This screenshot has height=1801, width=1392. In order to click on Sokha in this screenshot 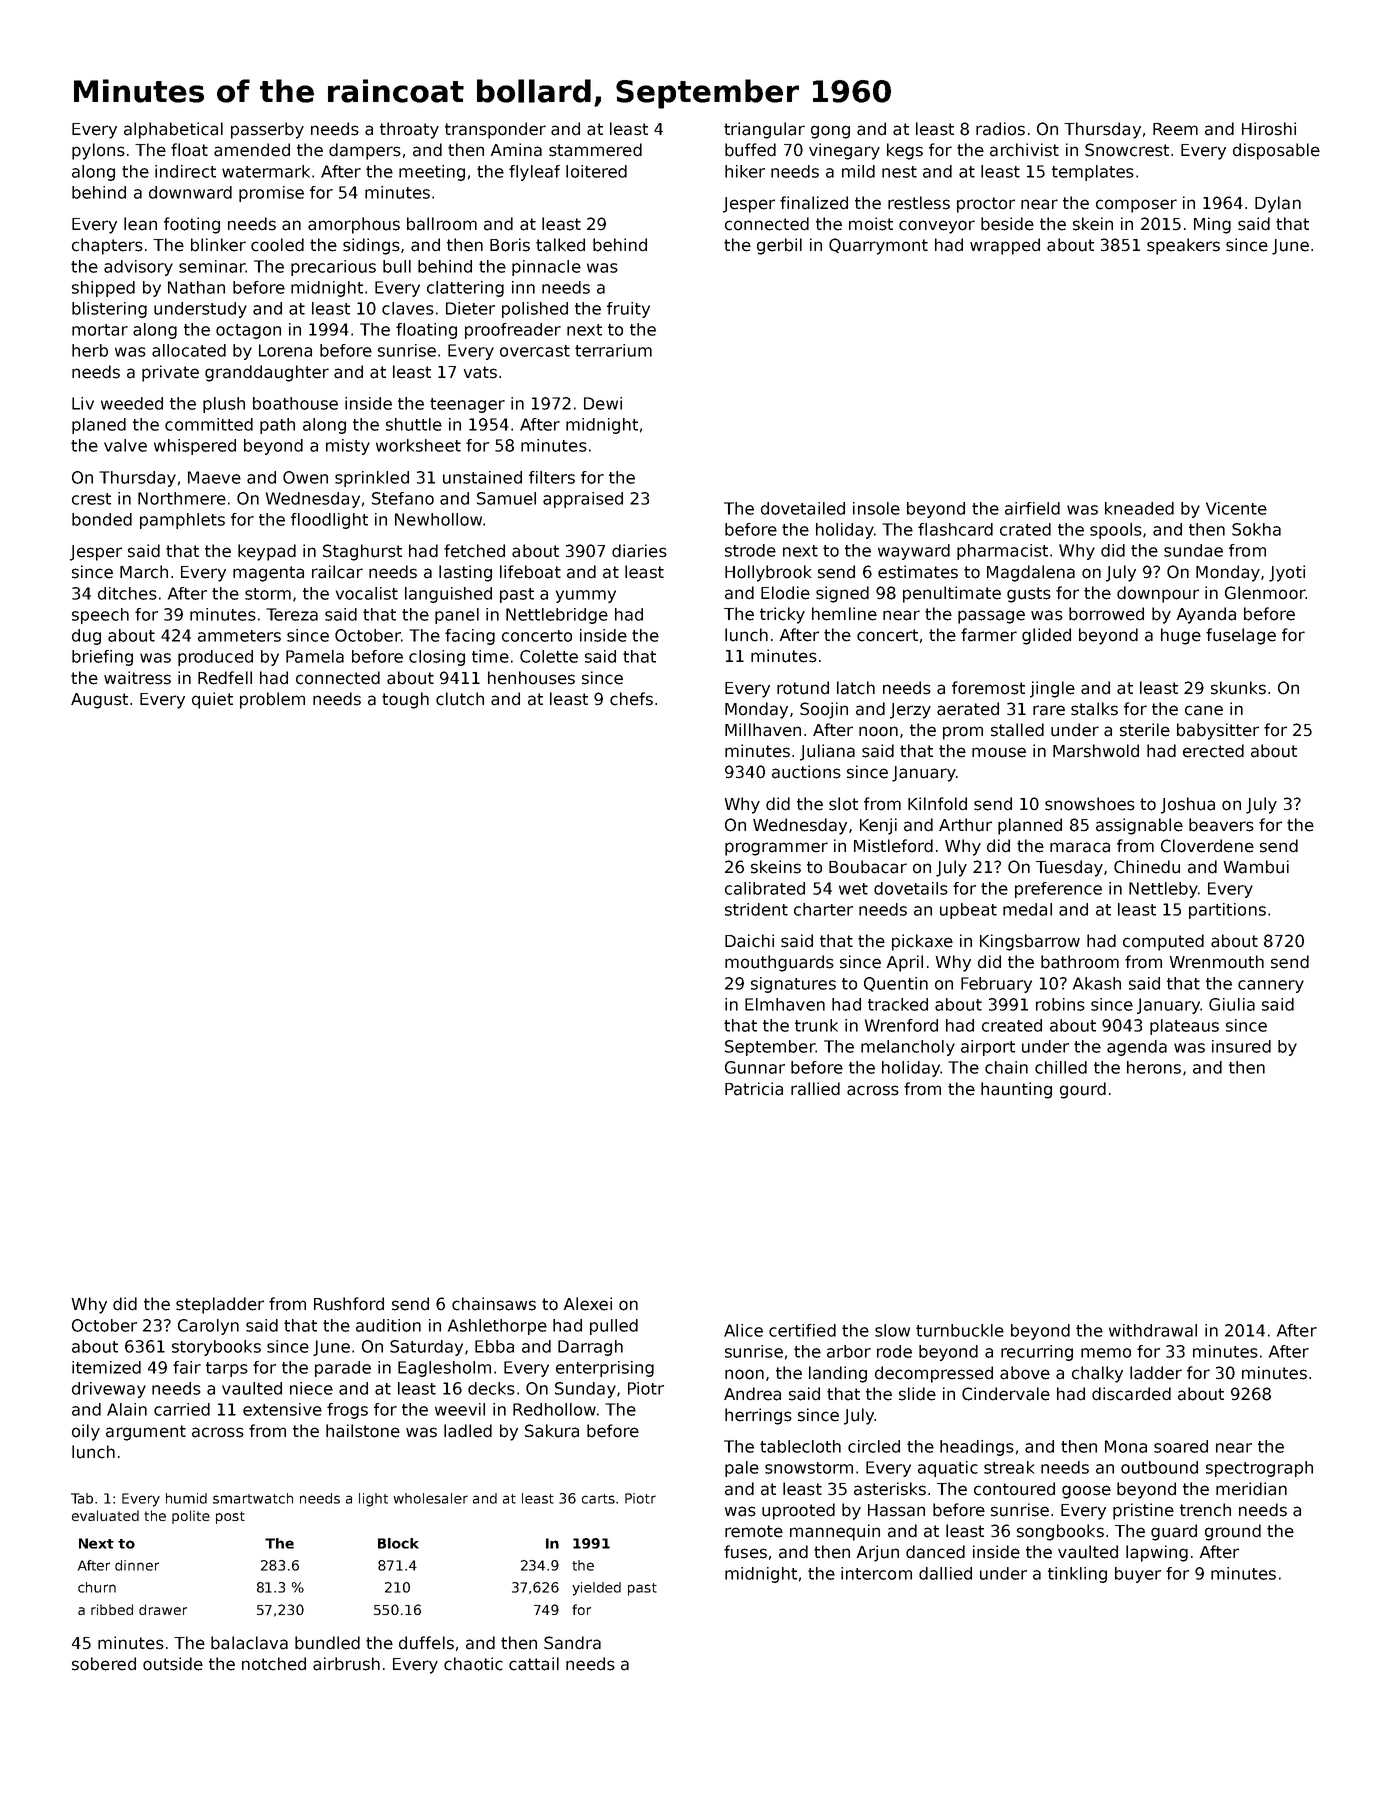, I will do `click(1256, 529)`.
